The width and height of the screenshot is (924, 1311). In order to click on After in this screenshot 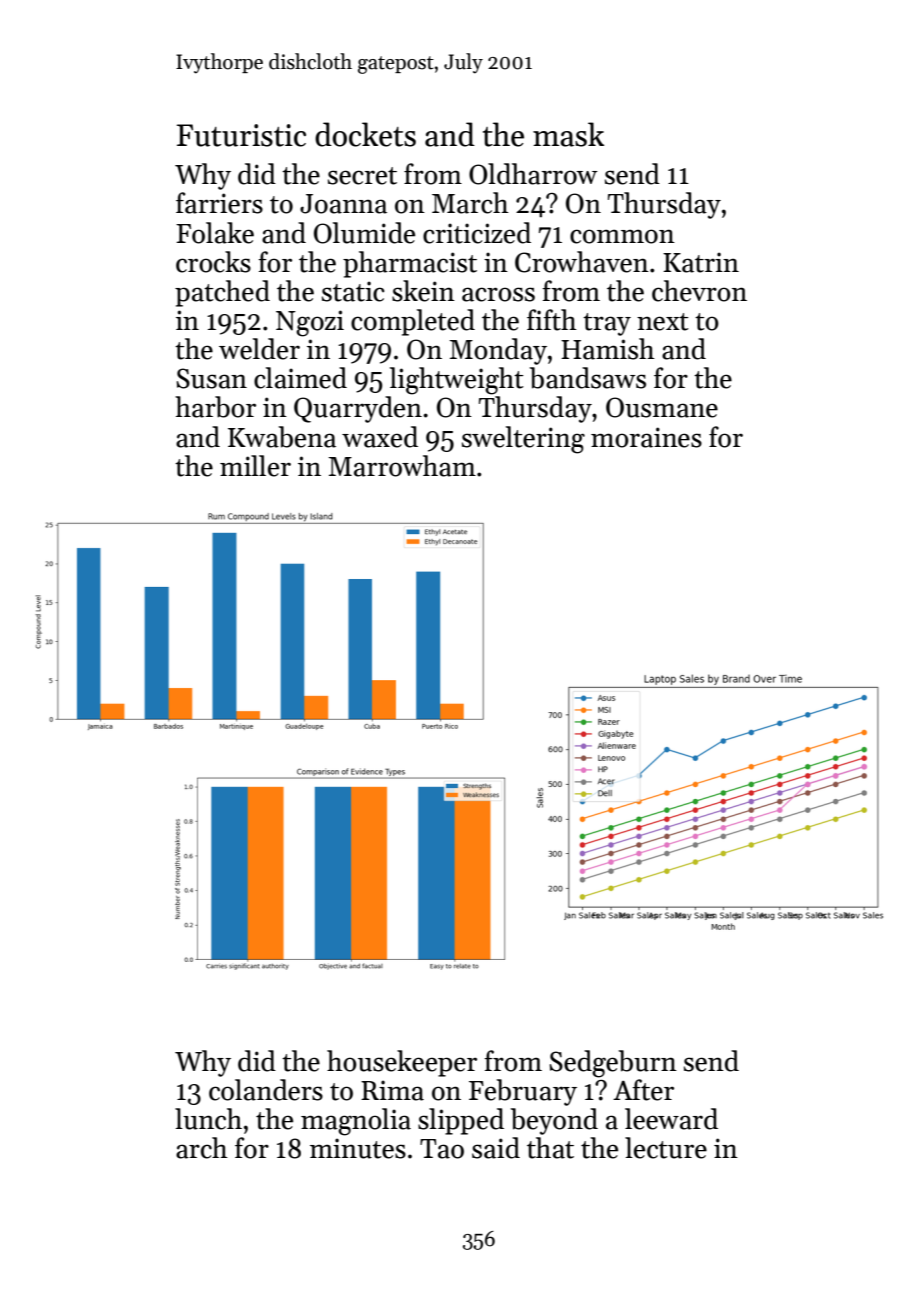, I will do `click(643, 1090)`.
